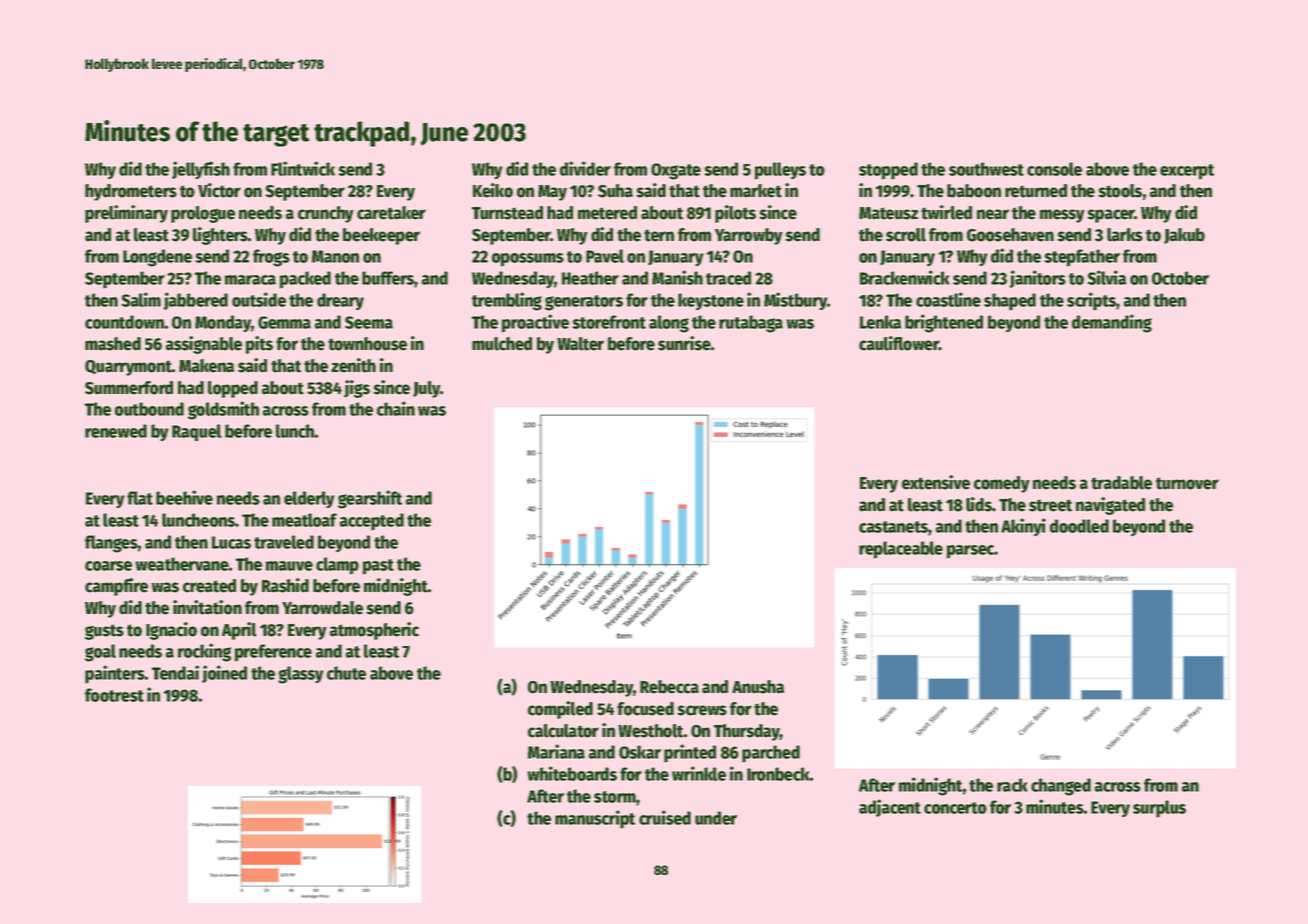 Image resolution: width=1308 pixels, height=924 pixels. I want to click on crunchy, so click(325, 214).
